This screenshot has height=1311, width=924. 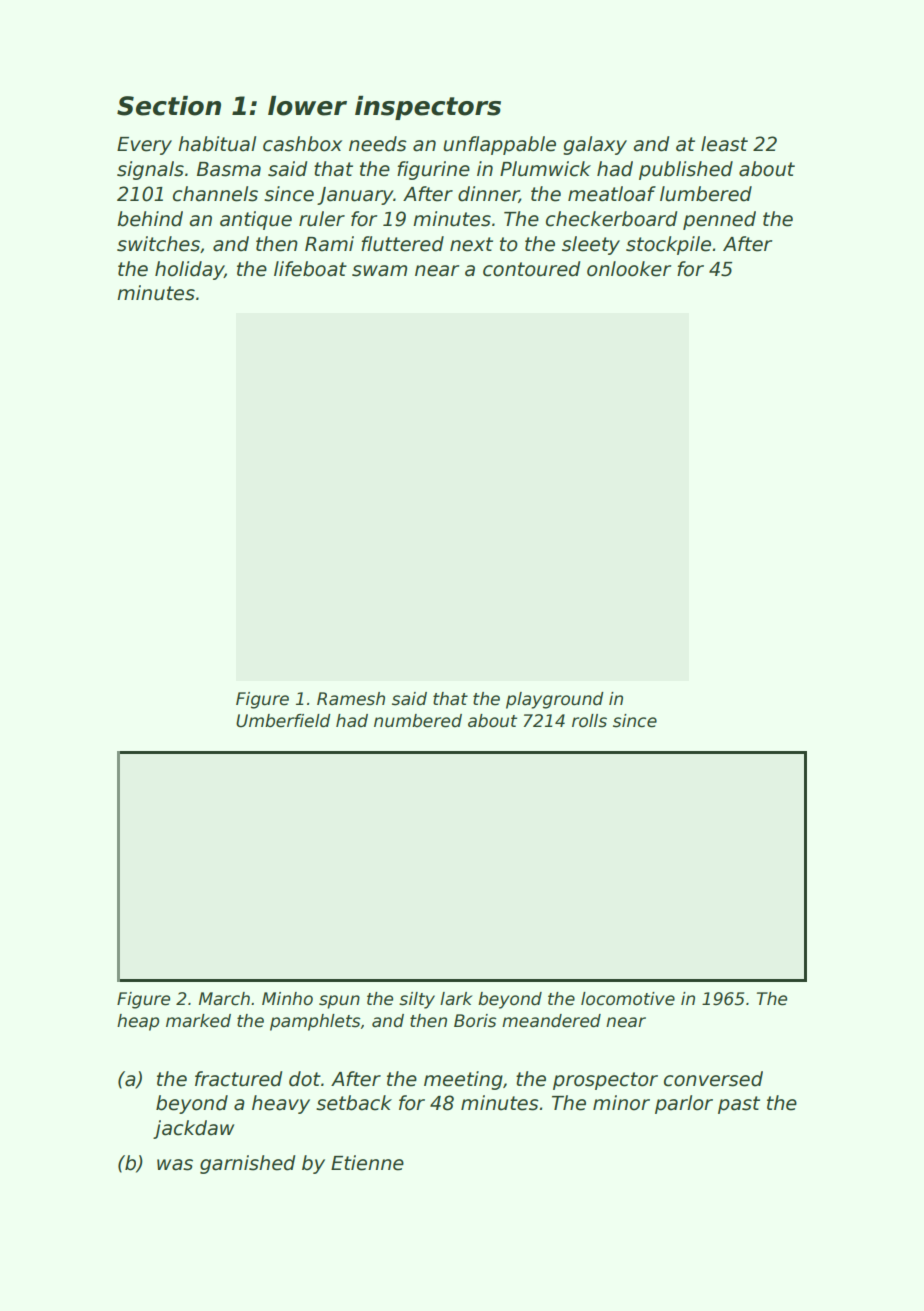 What do you see at coordinates (428, 108) in the screenshot?
I see `inspectors` at bounding box center [428, 108].
